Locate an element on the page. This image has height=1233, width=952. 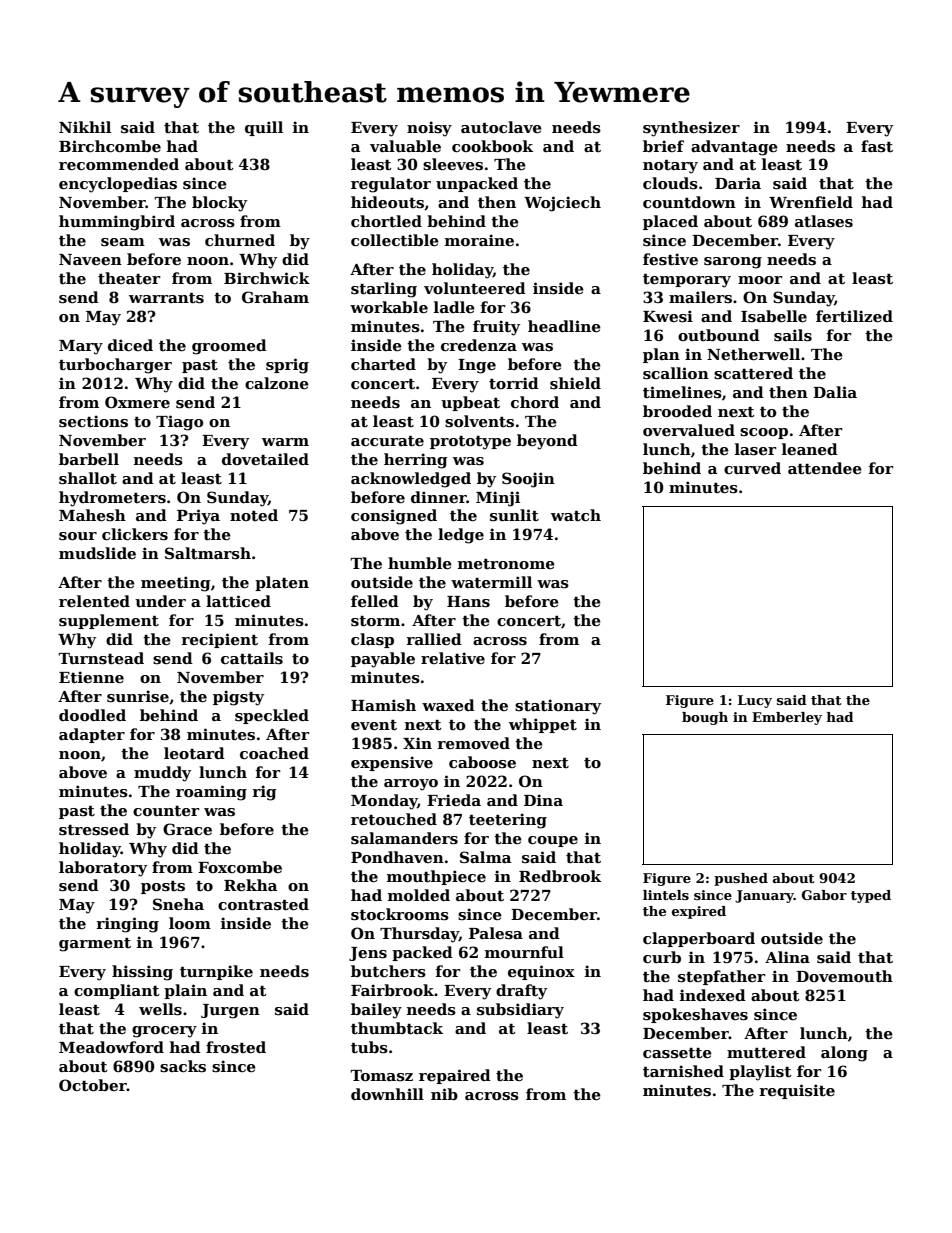
October is located at coordinates (93, 1085).
